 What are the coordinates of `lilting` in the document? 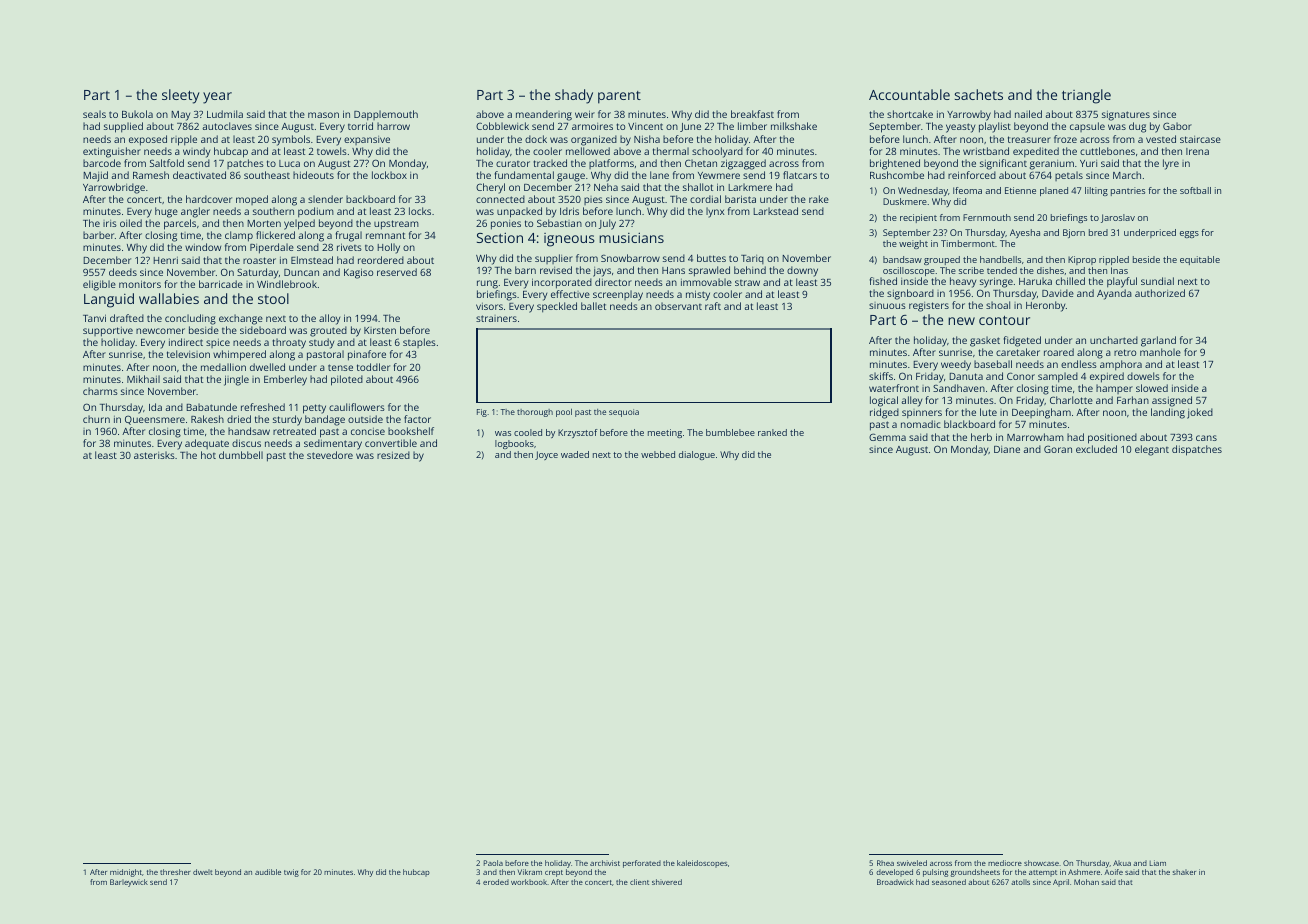 It's located at (1096, 191).
